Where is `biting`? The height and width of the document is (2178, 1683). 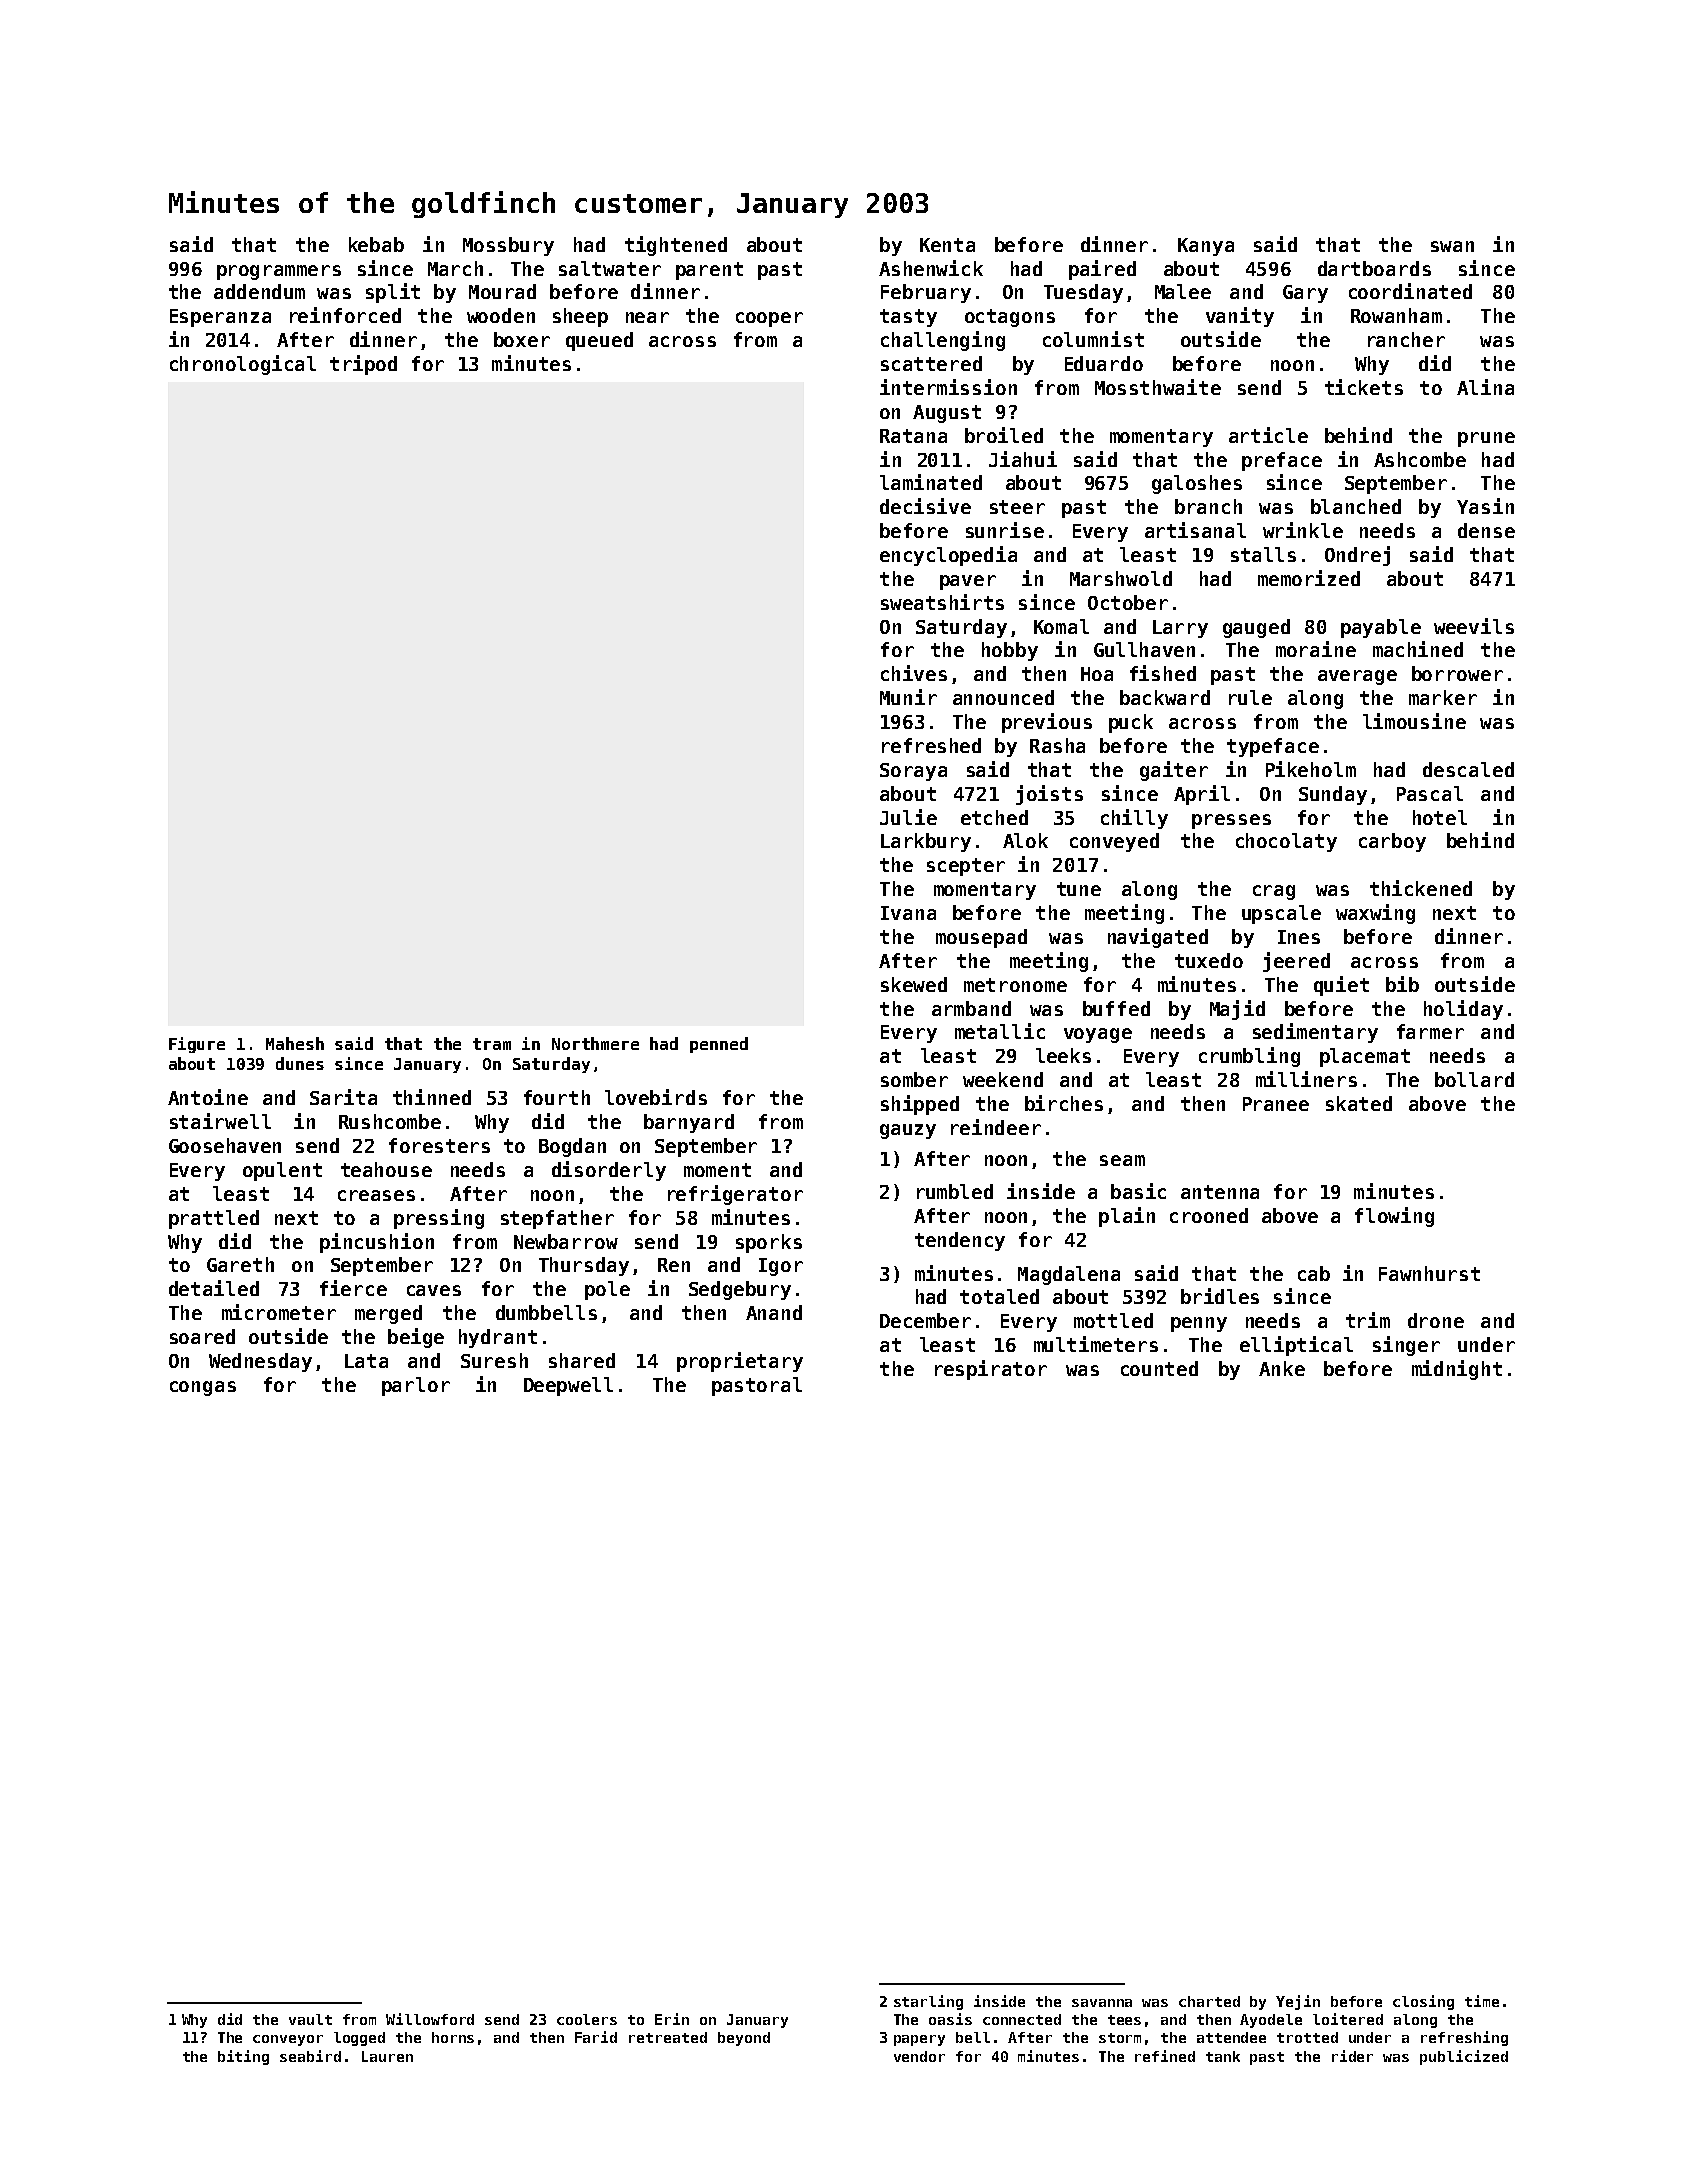
biting is located at coordinates (243, 2057).
